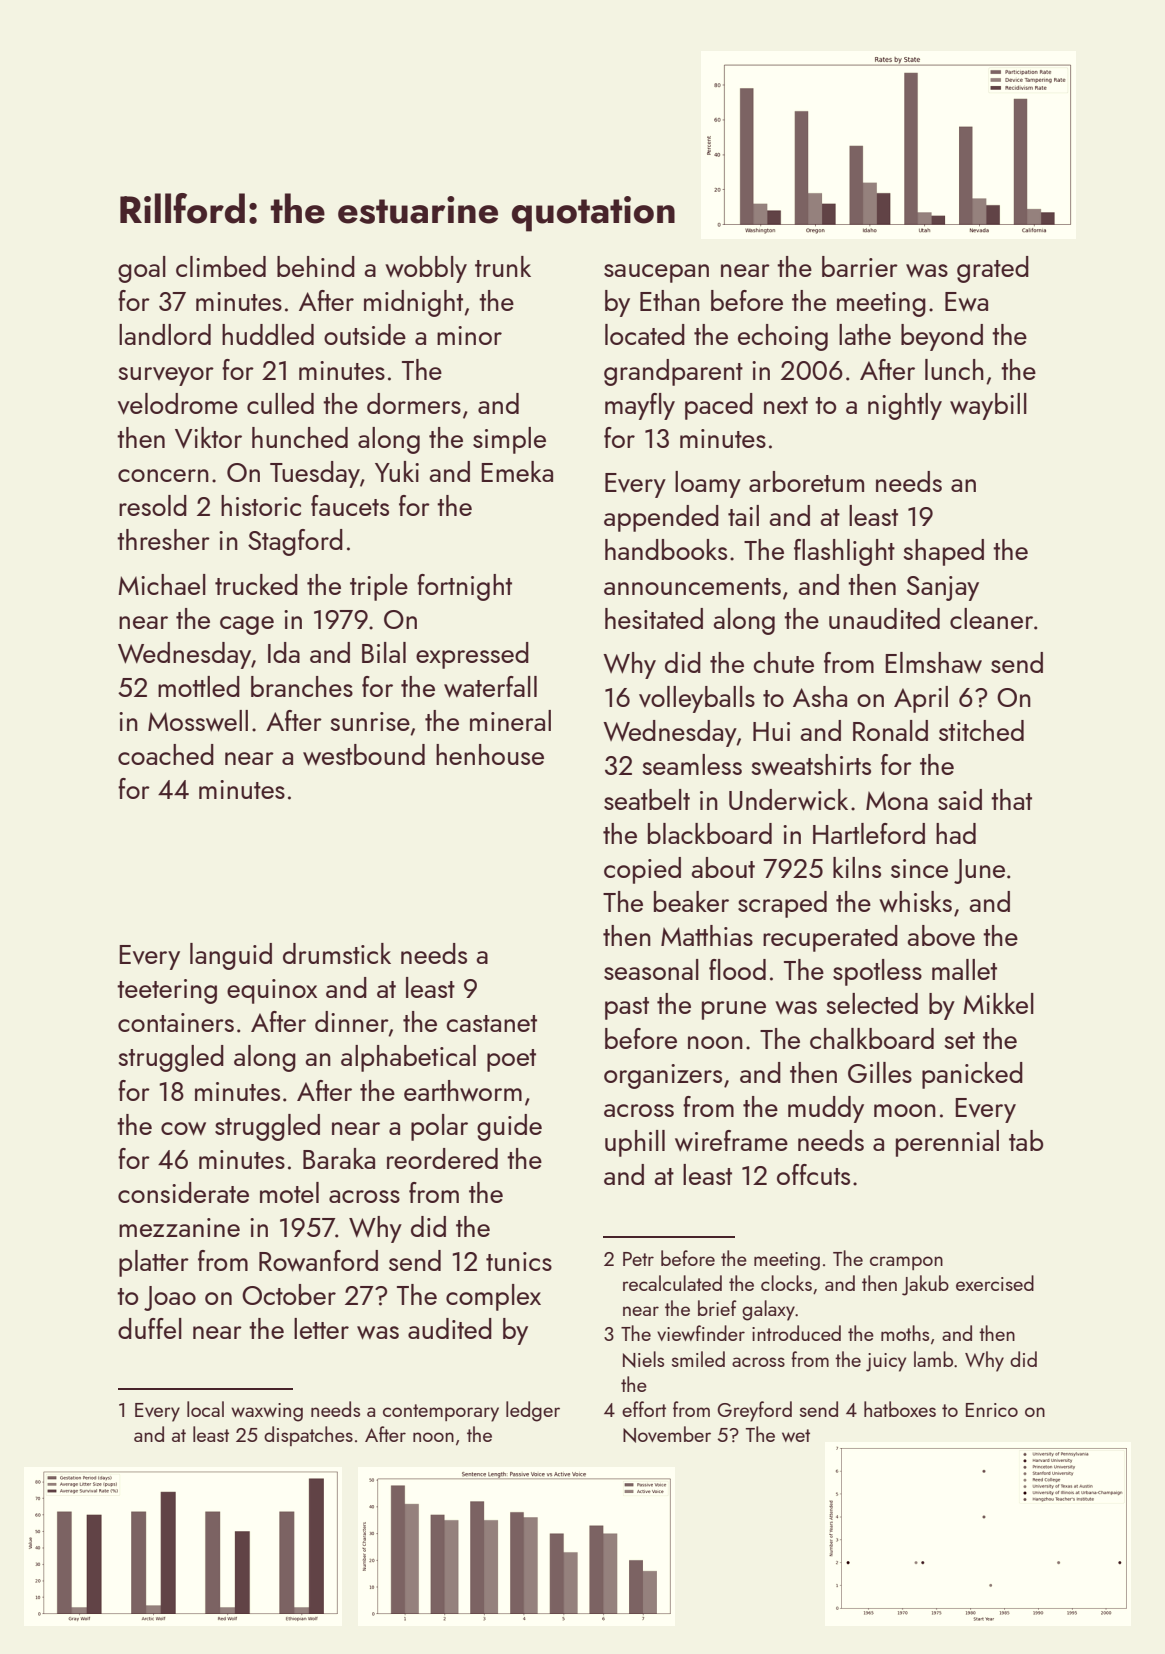  What do you see at coordinates (919, 868) in the screenshot?
I see `since` at bounding box center [919, 868].
